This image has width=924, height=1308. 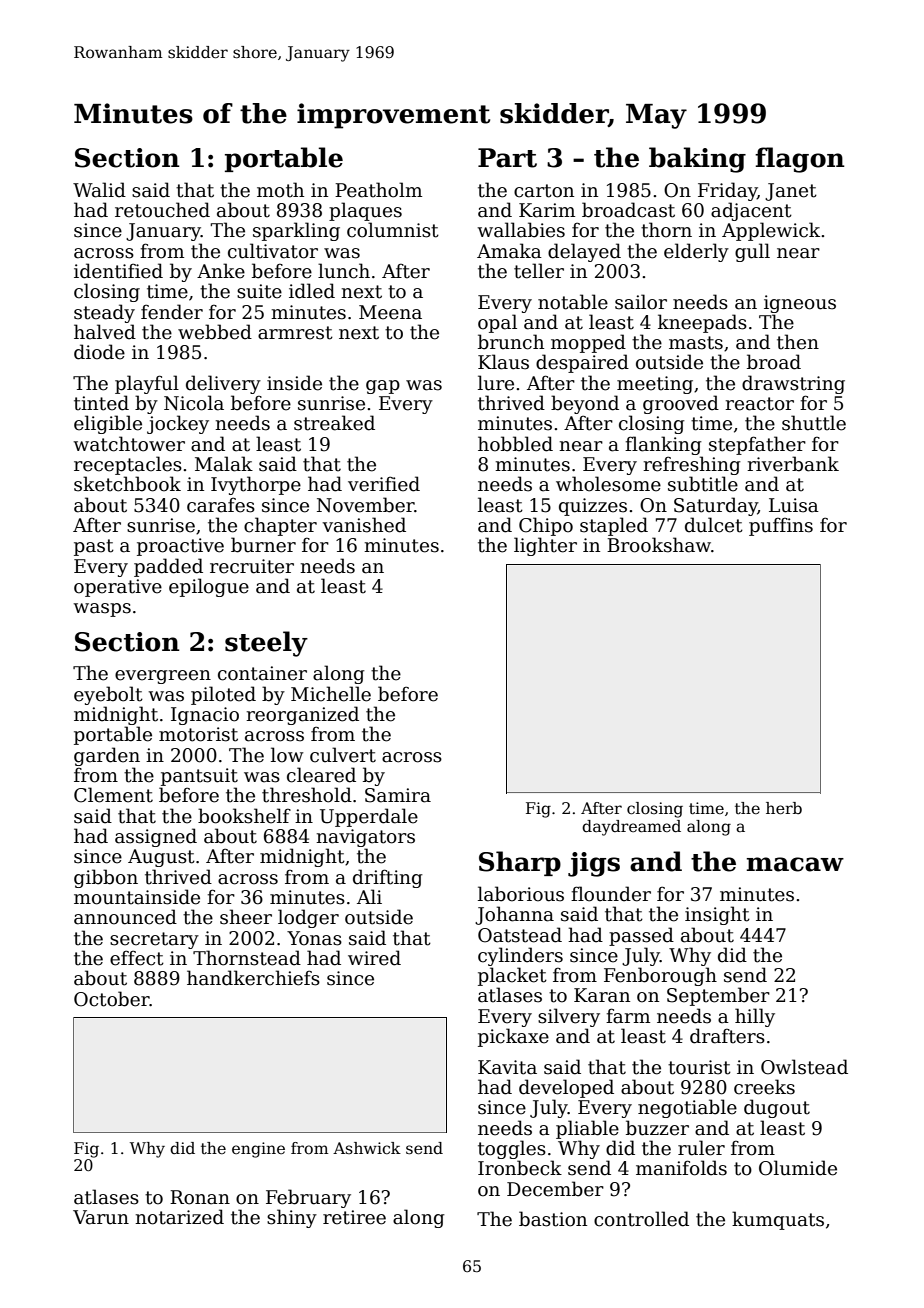 I want to click on retiree, so click(x=354, y=1217).
